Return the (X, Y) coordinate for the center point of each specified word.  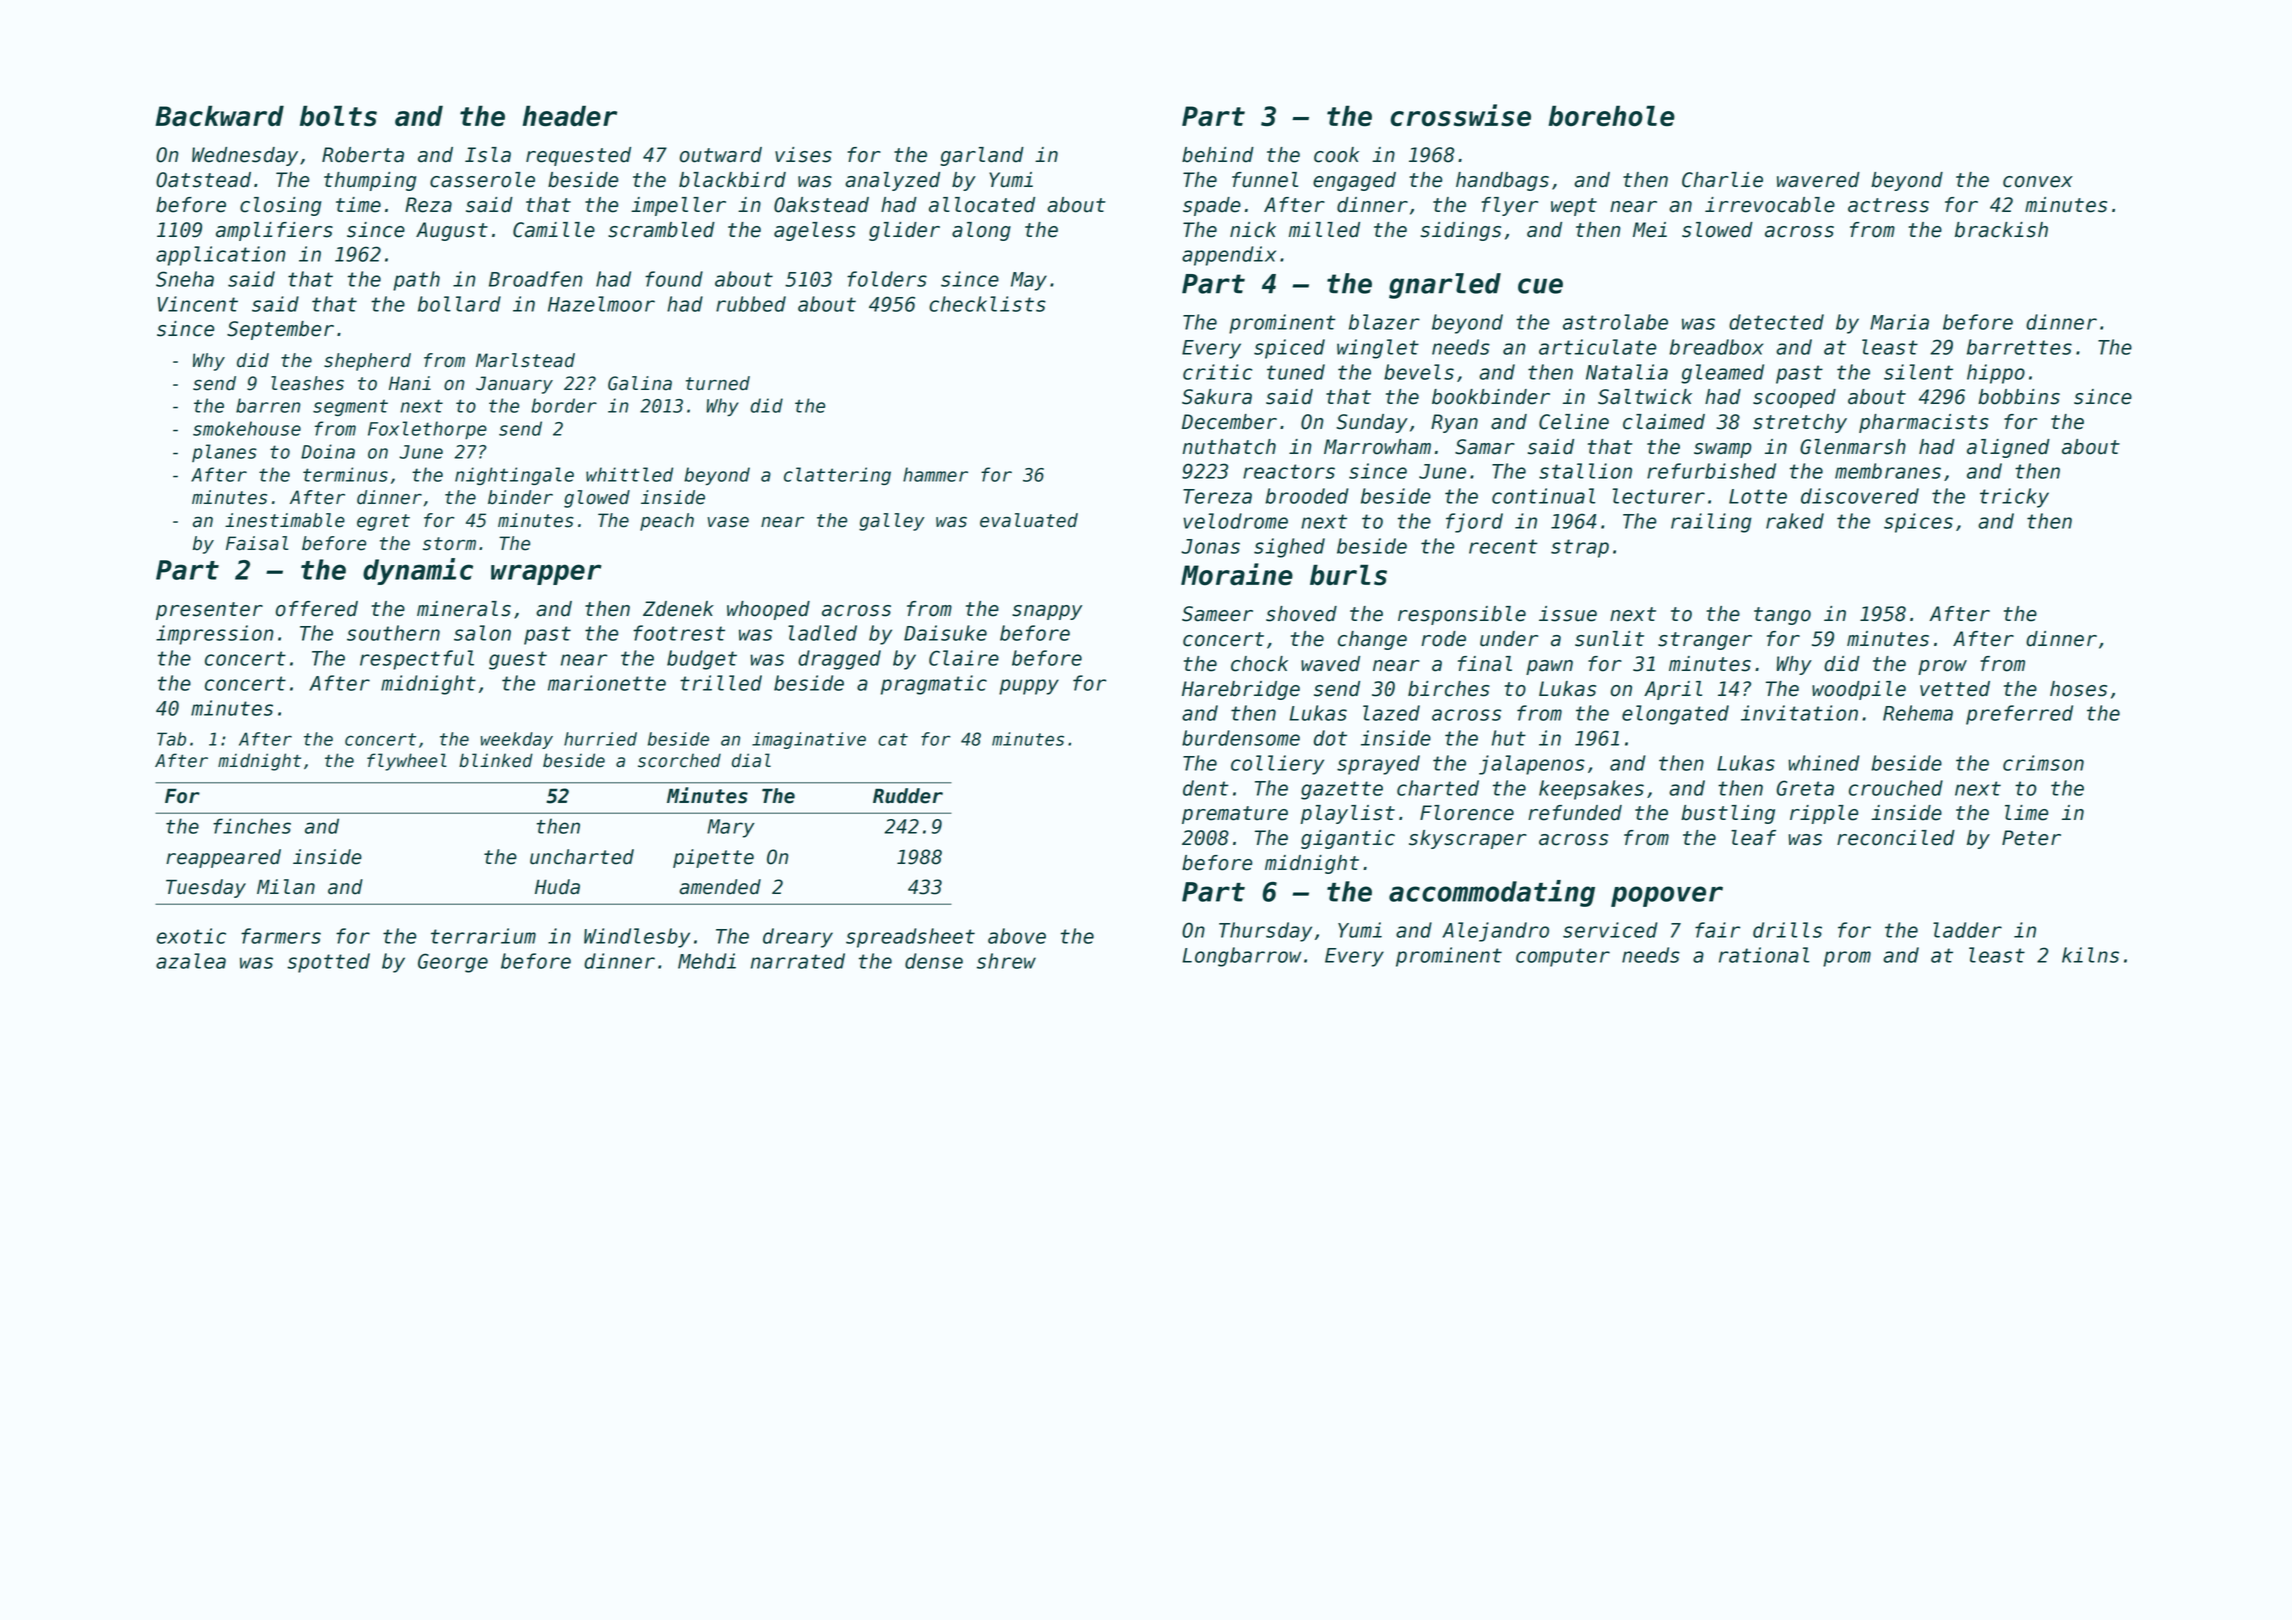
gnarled (1445, 286)
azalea (191, 961)
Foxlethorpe (427, 430)
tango (1782, 616)
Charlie (1722, 180)
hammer (935, 474)
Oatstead (203, 180)
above (1017, 936)
